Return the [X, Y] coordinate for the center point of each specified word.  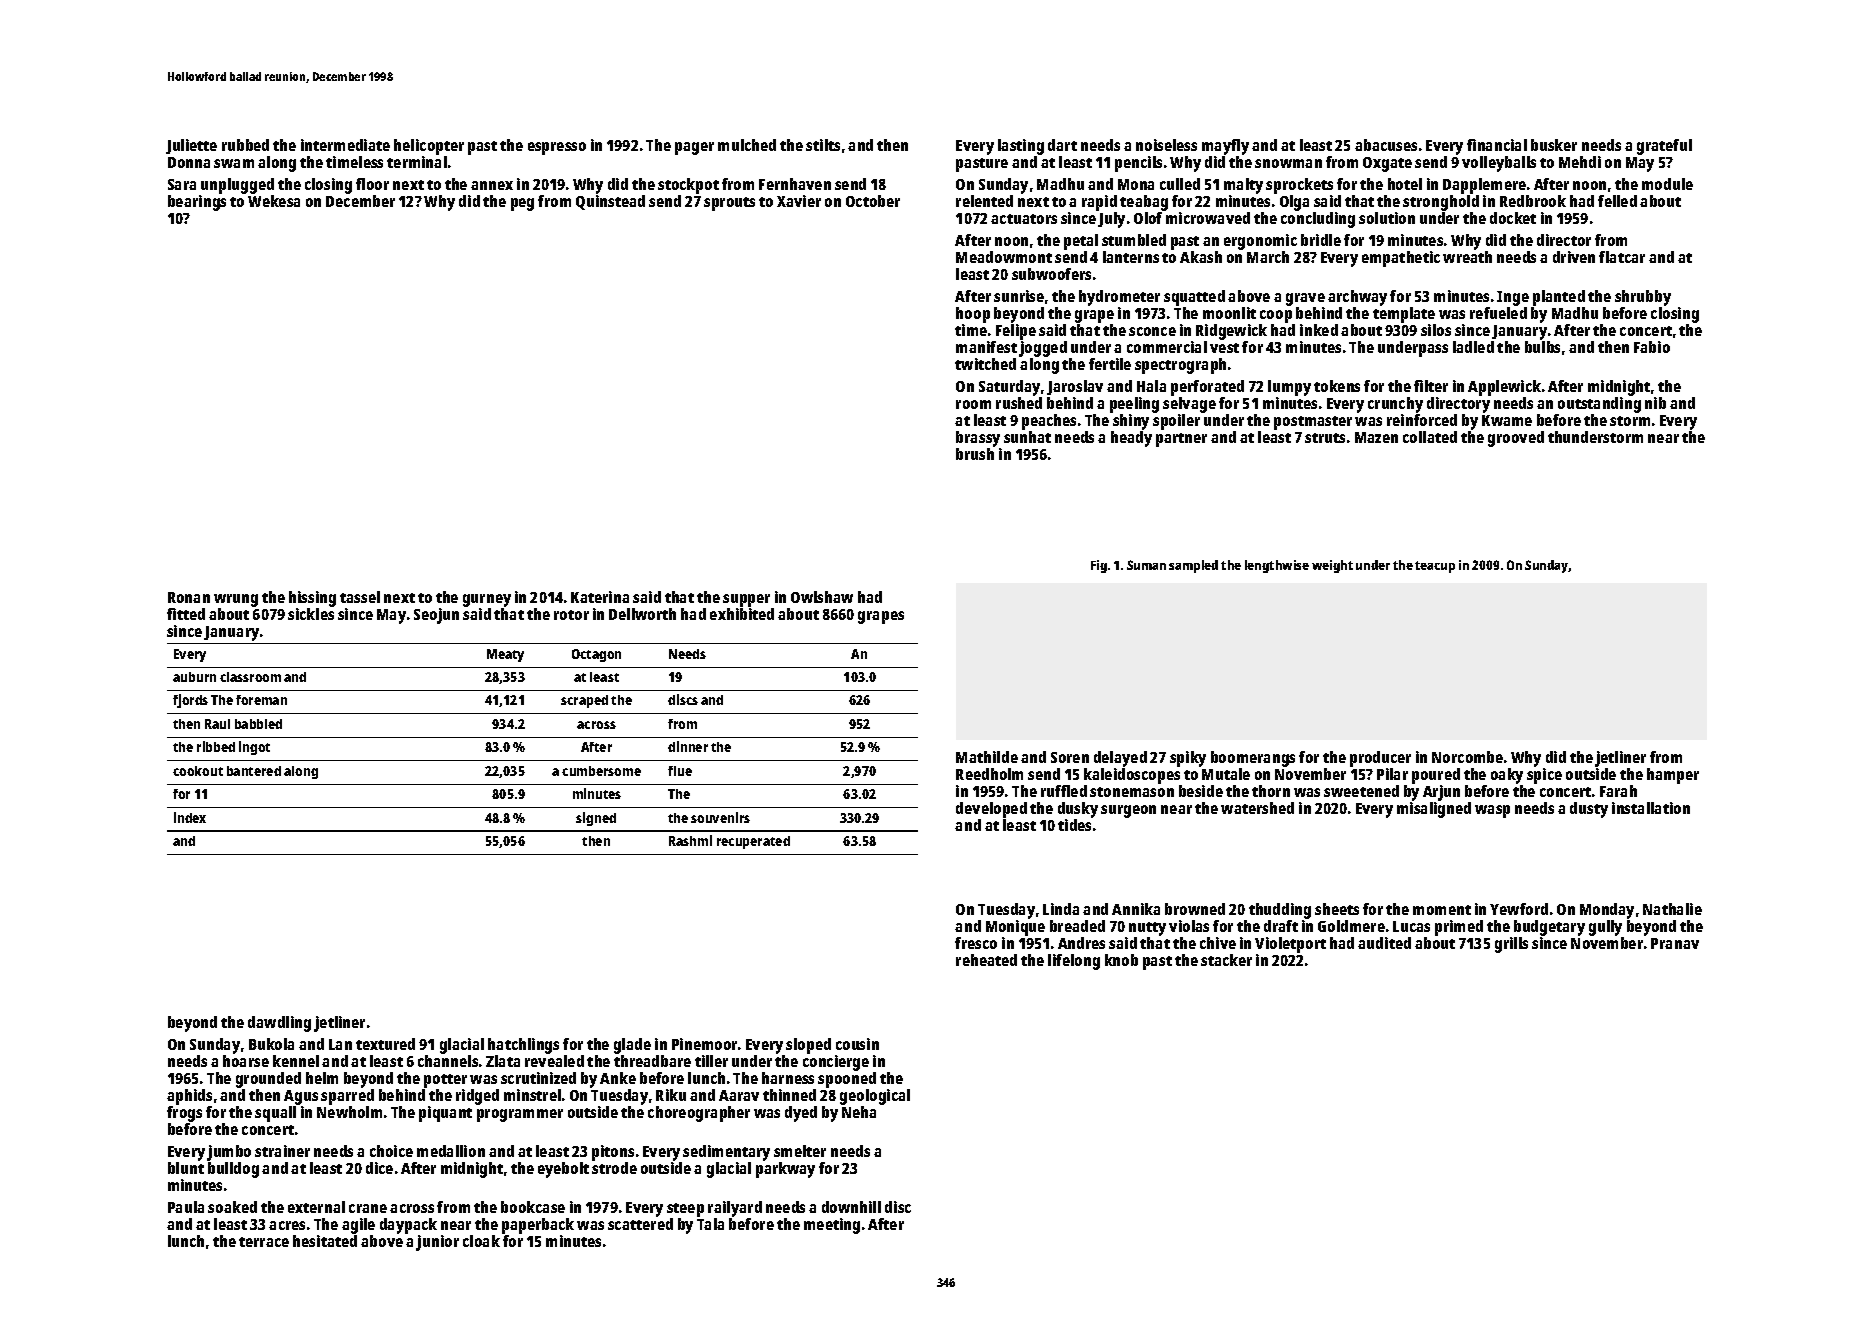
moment [1442, 910]
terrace [264, 1242]
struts [1325, 438]
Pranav [1675, 943]
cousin [857, 1044]
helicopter [429, 147]
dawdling [279, 1024]
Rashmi [690, 840]
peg [522, 204]
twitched [985, 364]
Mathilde [987, 757]
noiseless [1166, 145]
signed [596, 819]
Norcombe [1467, 757]
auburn [194, 677]
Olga [1294, 203]
